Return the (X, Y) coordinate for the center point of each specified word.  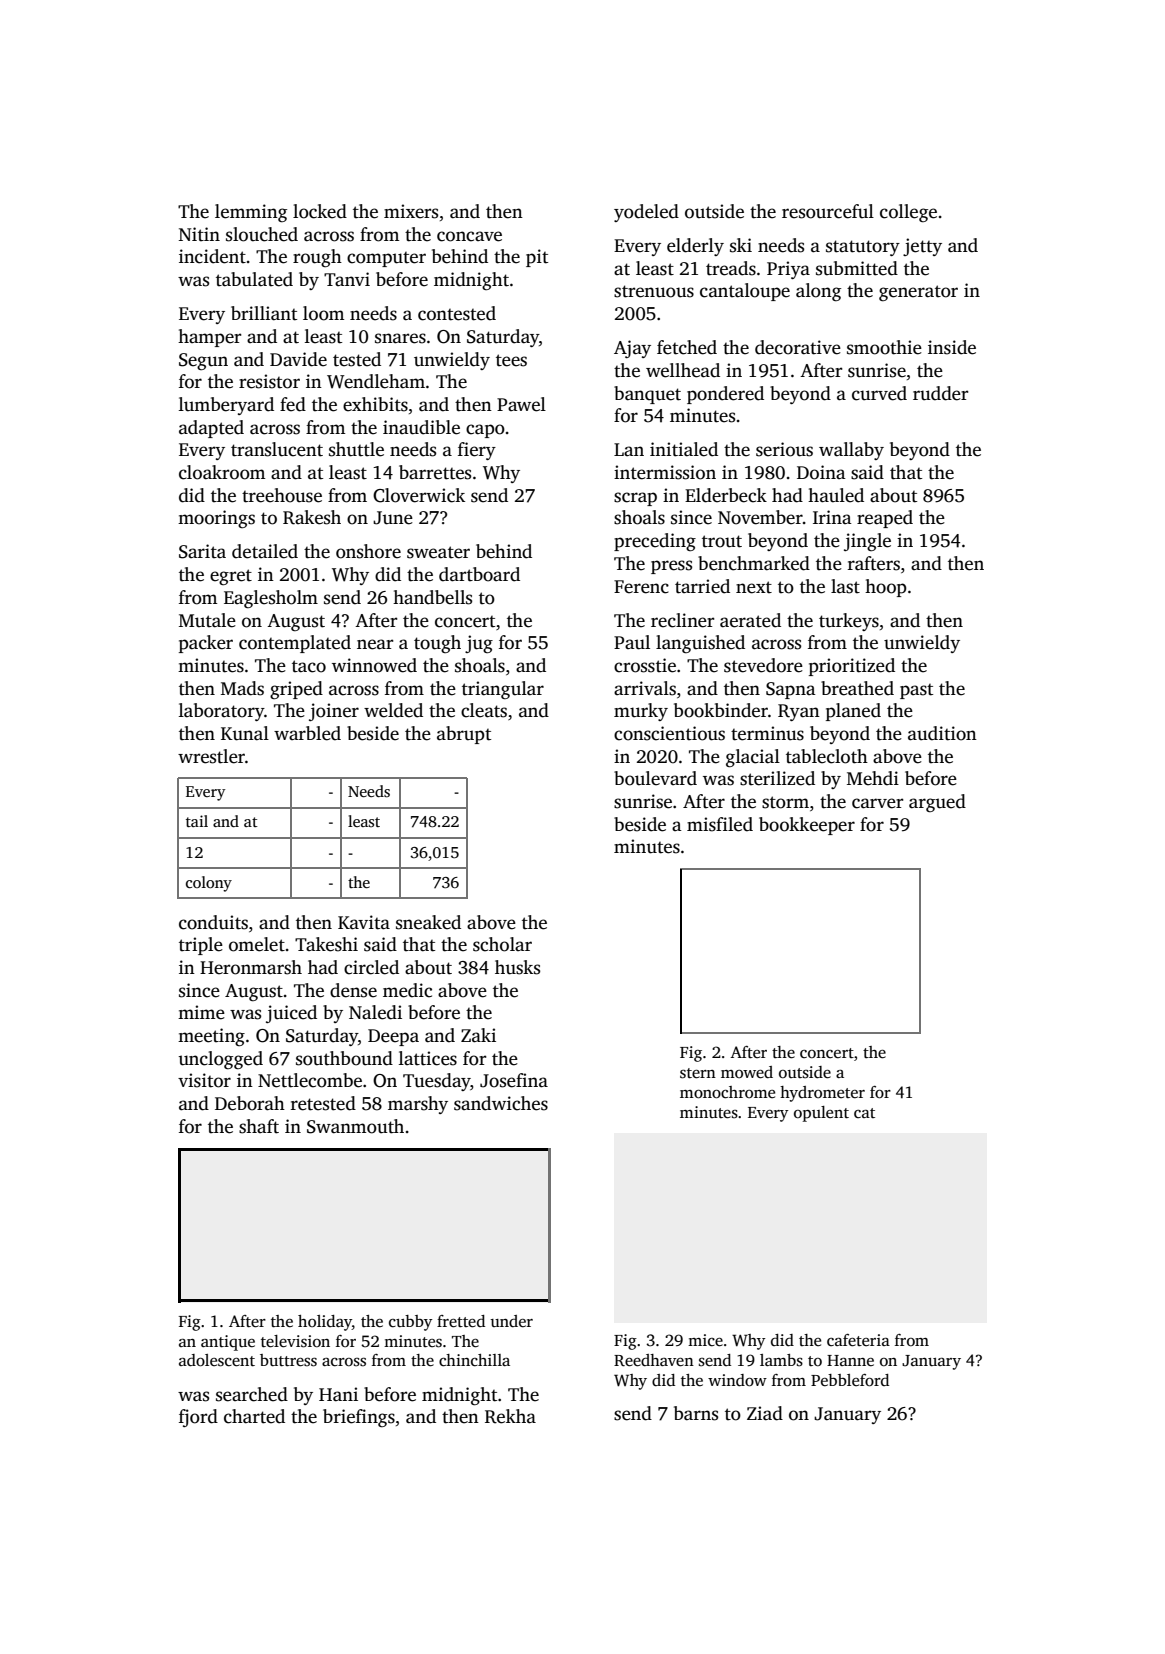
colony (209, 884)
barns (696, 1413)
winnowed (374, 665)
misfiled (720, 824)
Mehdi (873, 778)
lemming (251, 213)
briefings (359, 1418)
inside (952, 347)
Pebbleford (850, 1380)
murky (641, 712)
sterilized (777, 778)
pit (537, 258)
